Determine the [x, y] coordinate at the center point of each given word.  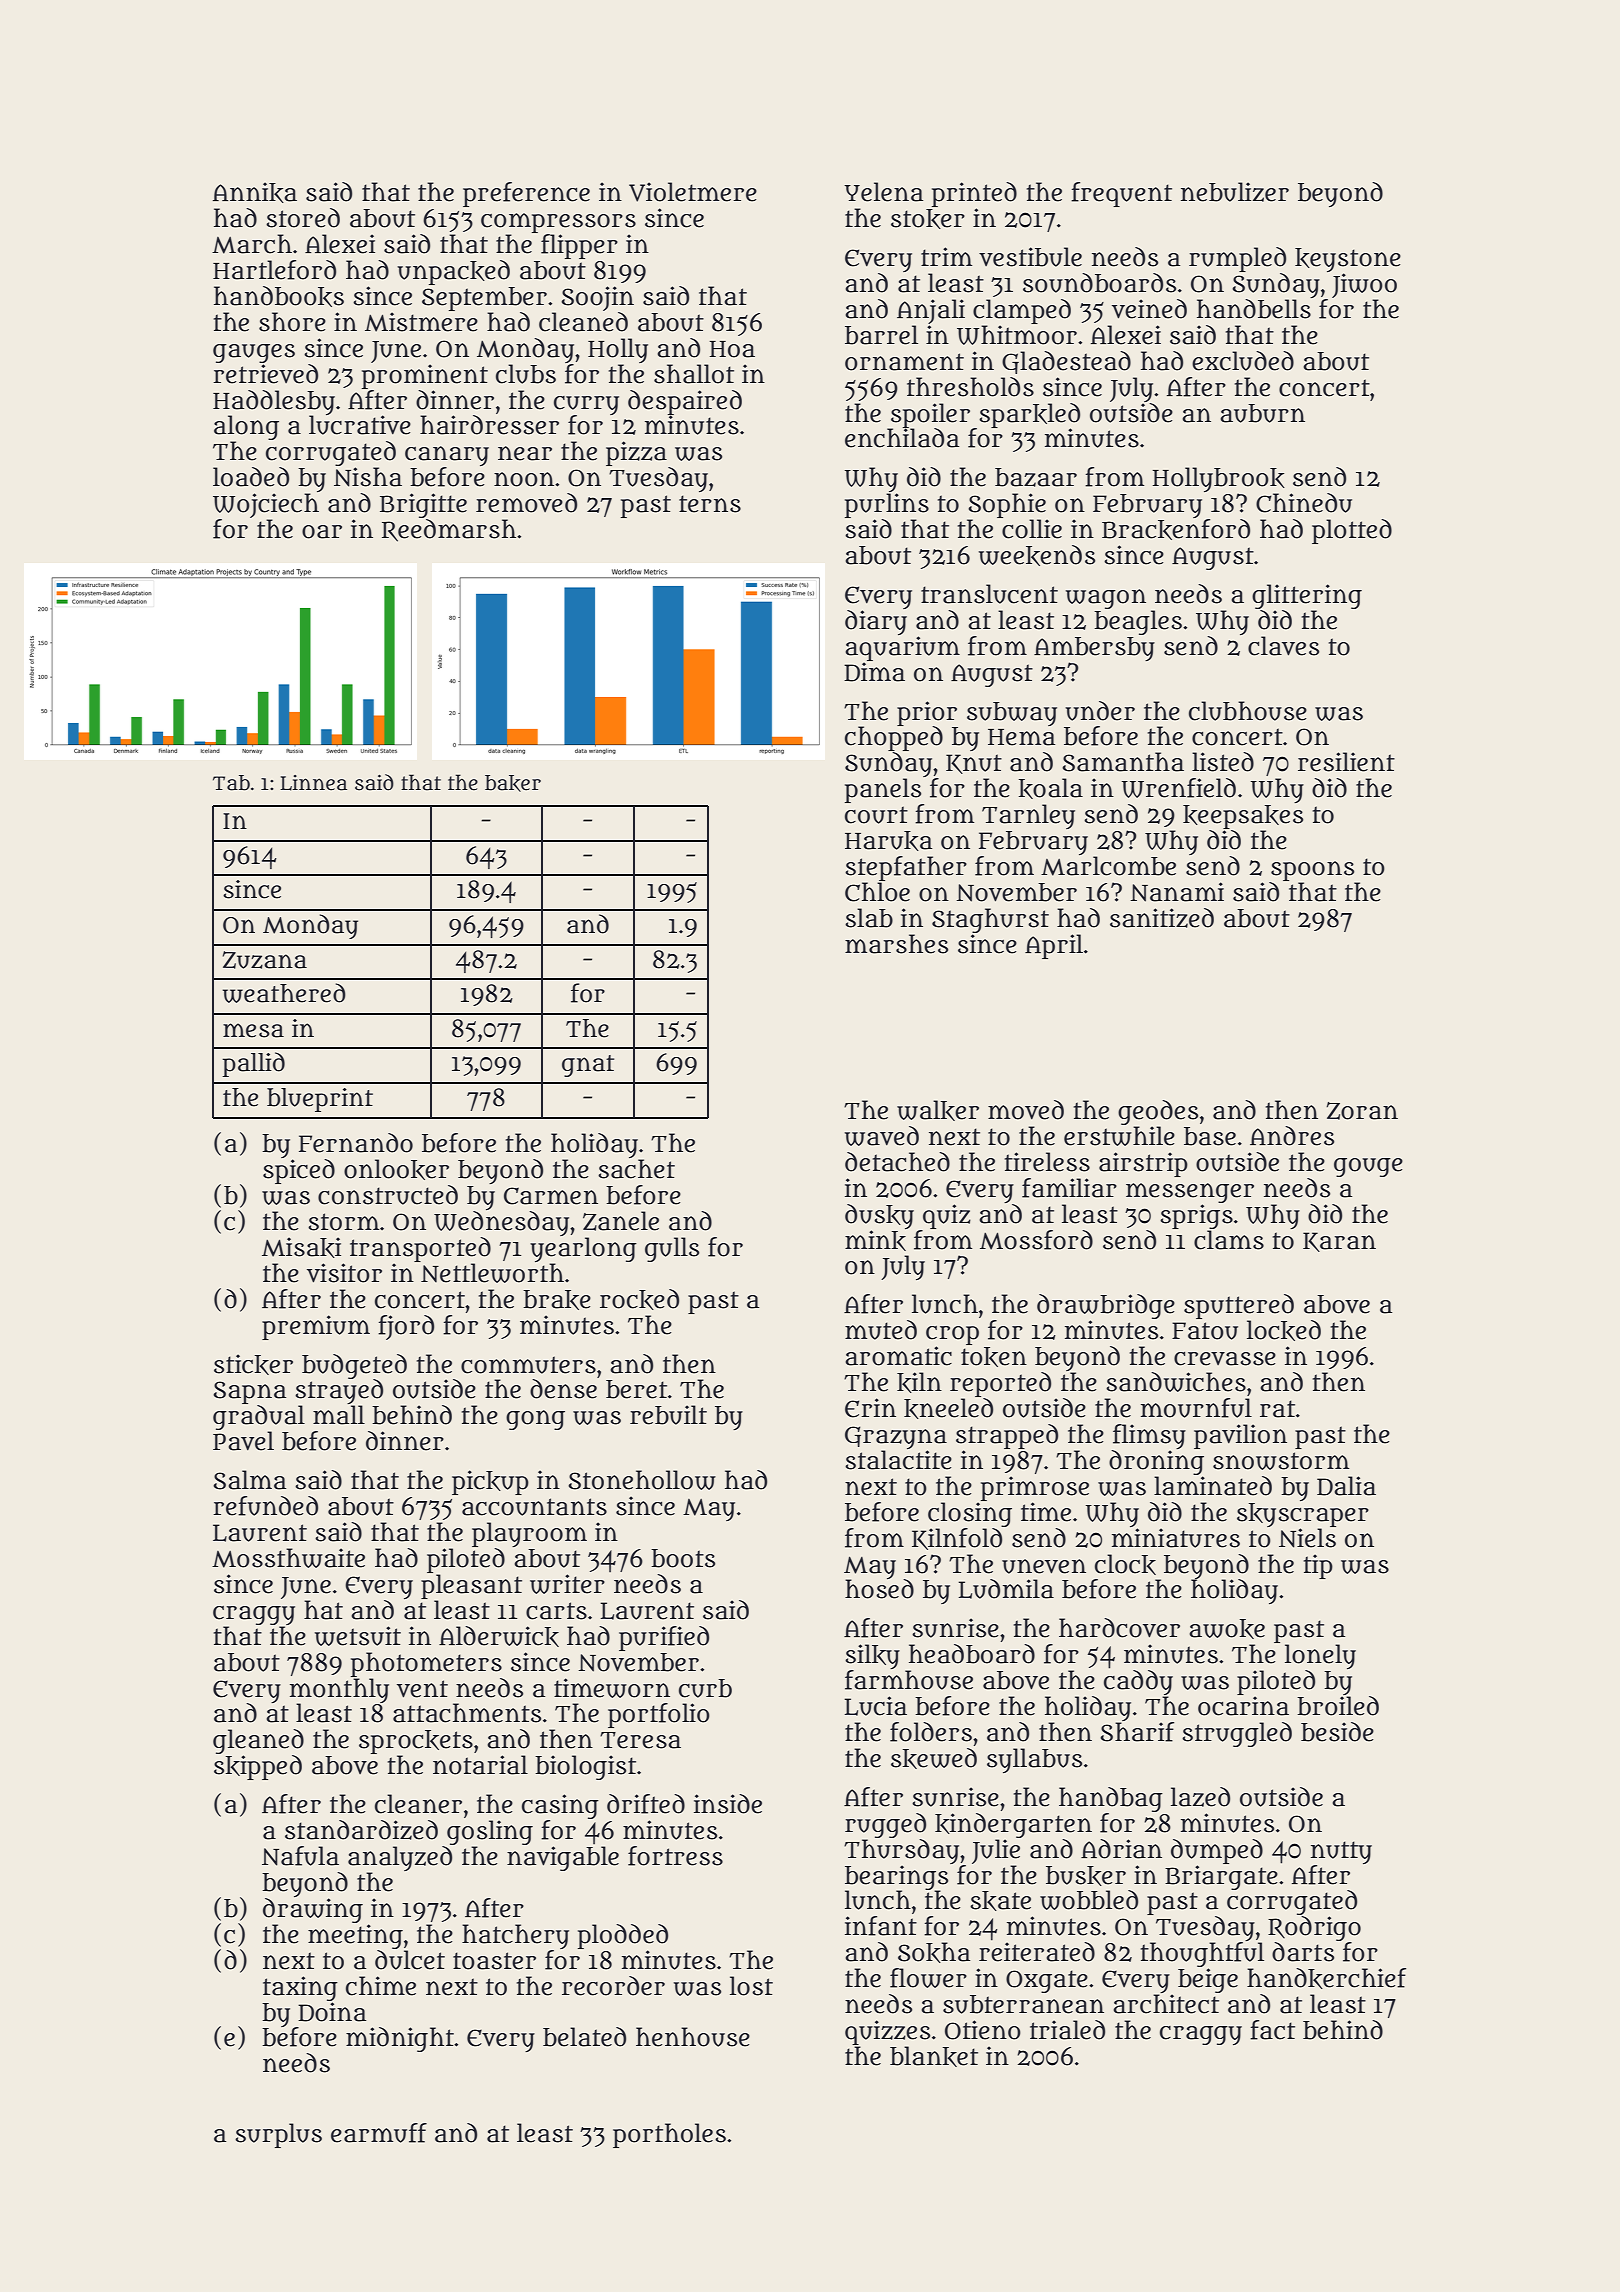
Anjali [931, 311]
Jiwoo [1364, 285]
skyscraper [1303, 1515]
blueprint [320, 1100]
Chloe [877, 892]
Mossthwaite [288, 1558]
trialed [1067, 2030]
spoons [1312, 871]
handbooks [279, 296]
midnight [400, 2039]
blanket [934, 2056]
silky [872, 1656]
